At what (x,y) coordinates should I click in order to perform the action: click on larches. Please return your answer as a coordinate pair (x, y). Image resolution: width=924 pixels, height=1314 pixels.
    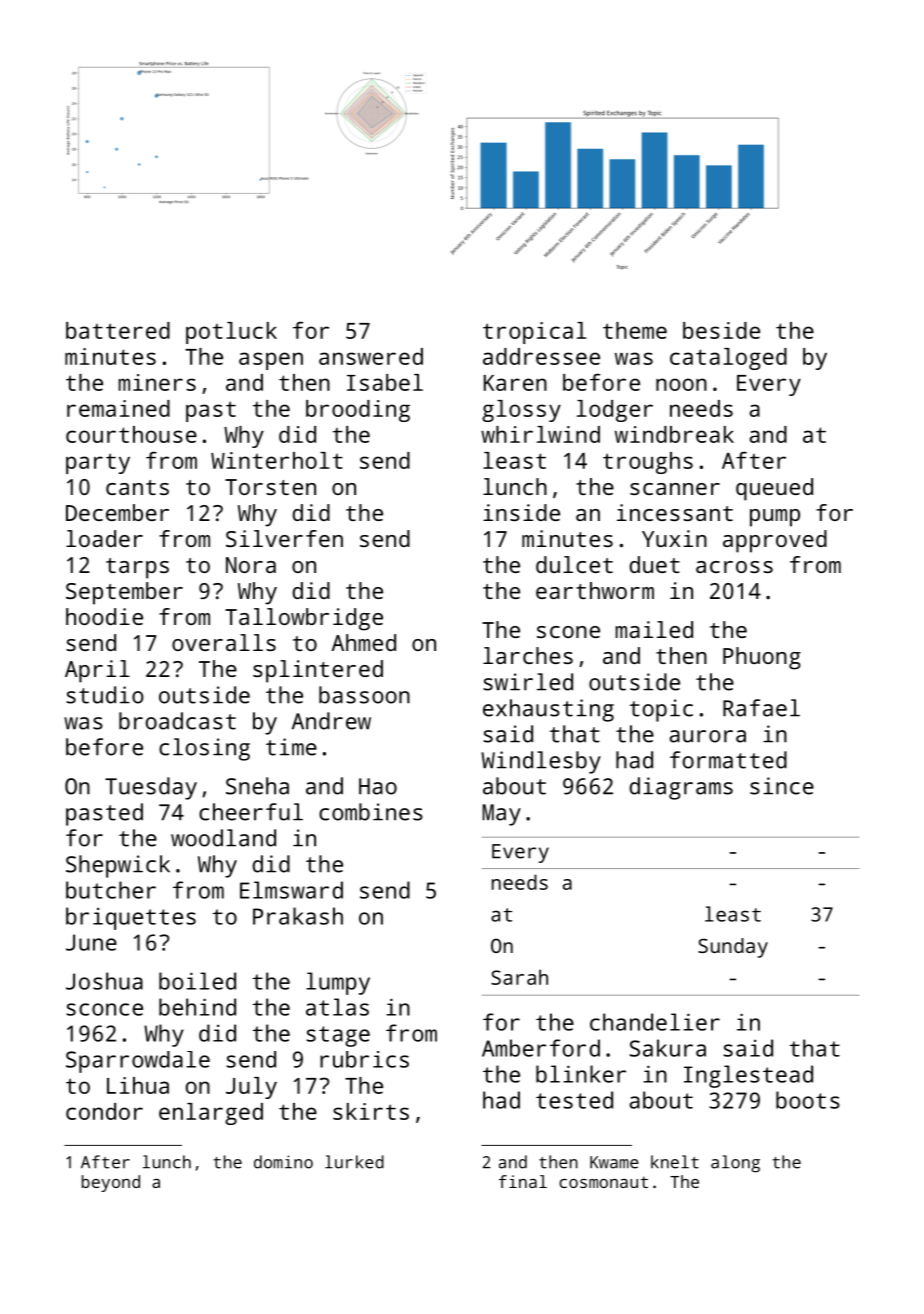
    Looking at the image, I should click on (528, 655).
